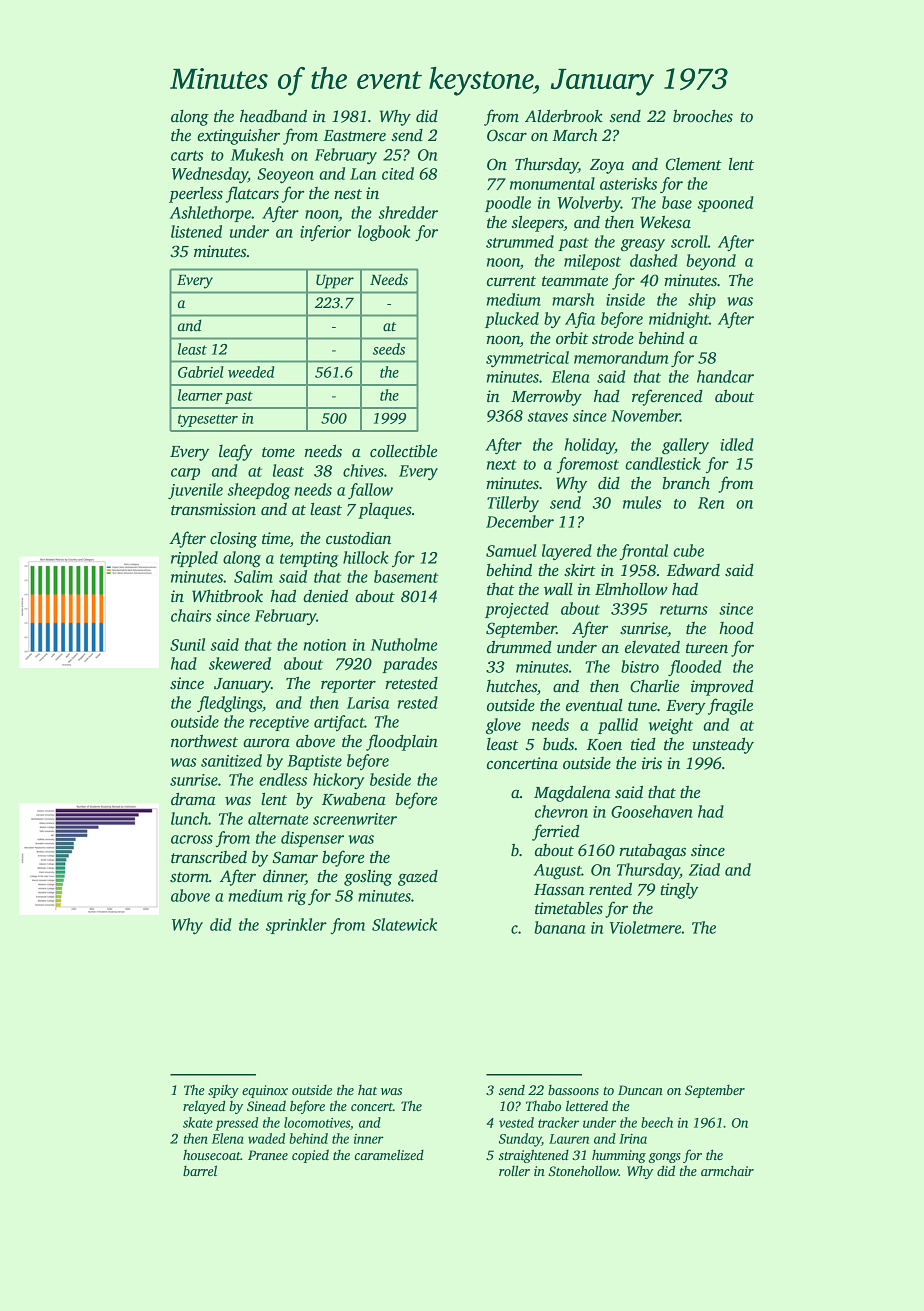  Describe the element at coordinates (355, 819) in the screenshot. I see `screenwriter` at that location.
